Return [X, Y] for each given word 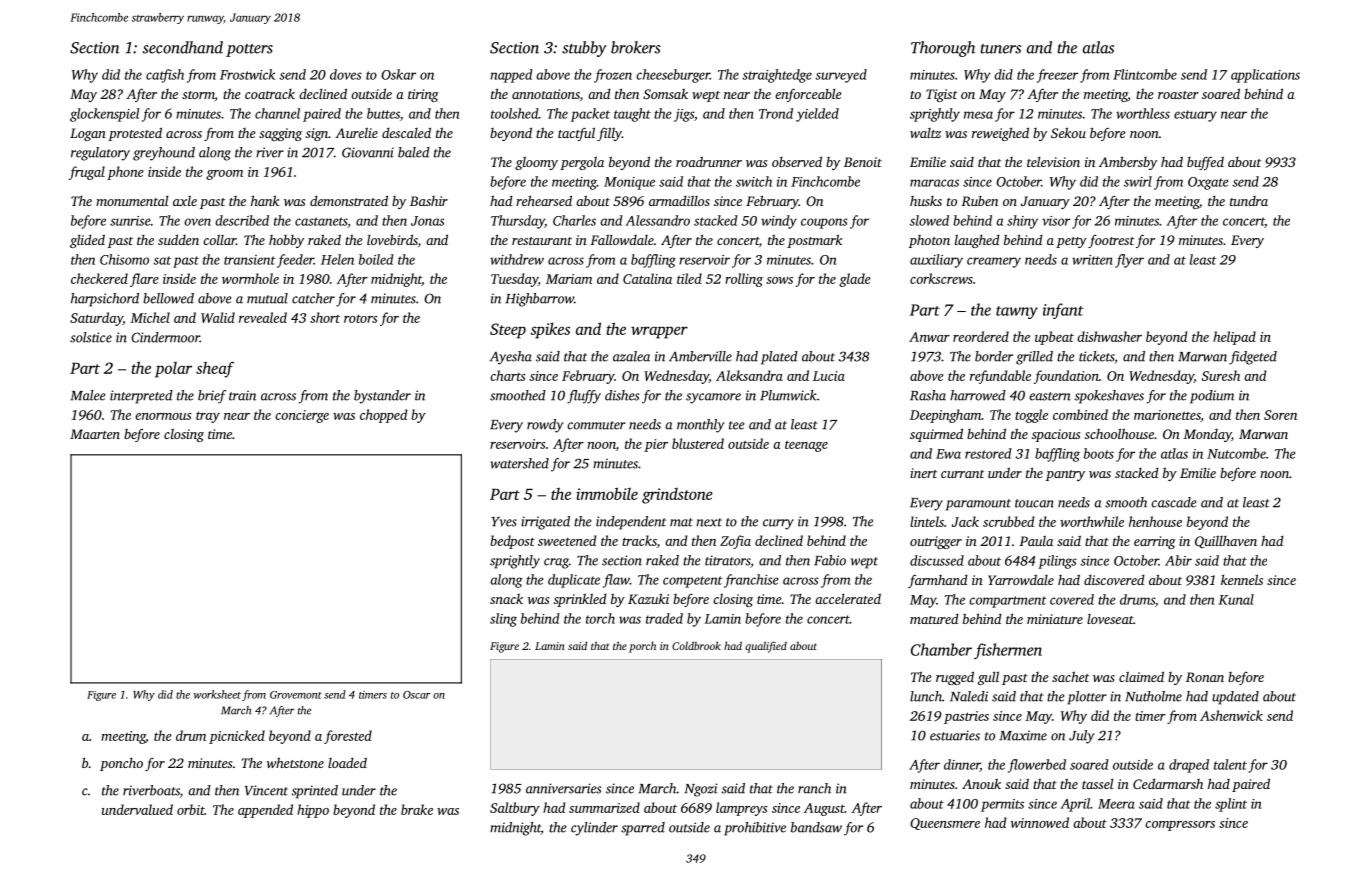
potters [249, 50]
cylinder [594, 829]
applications [1265, 76]
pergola [582, 163]
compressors [1180, 826]
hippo [313, 811]
